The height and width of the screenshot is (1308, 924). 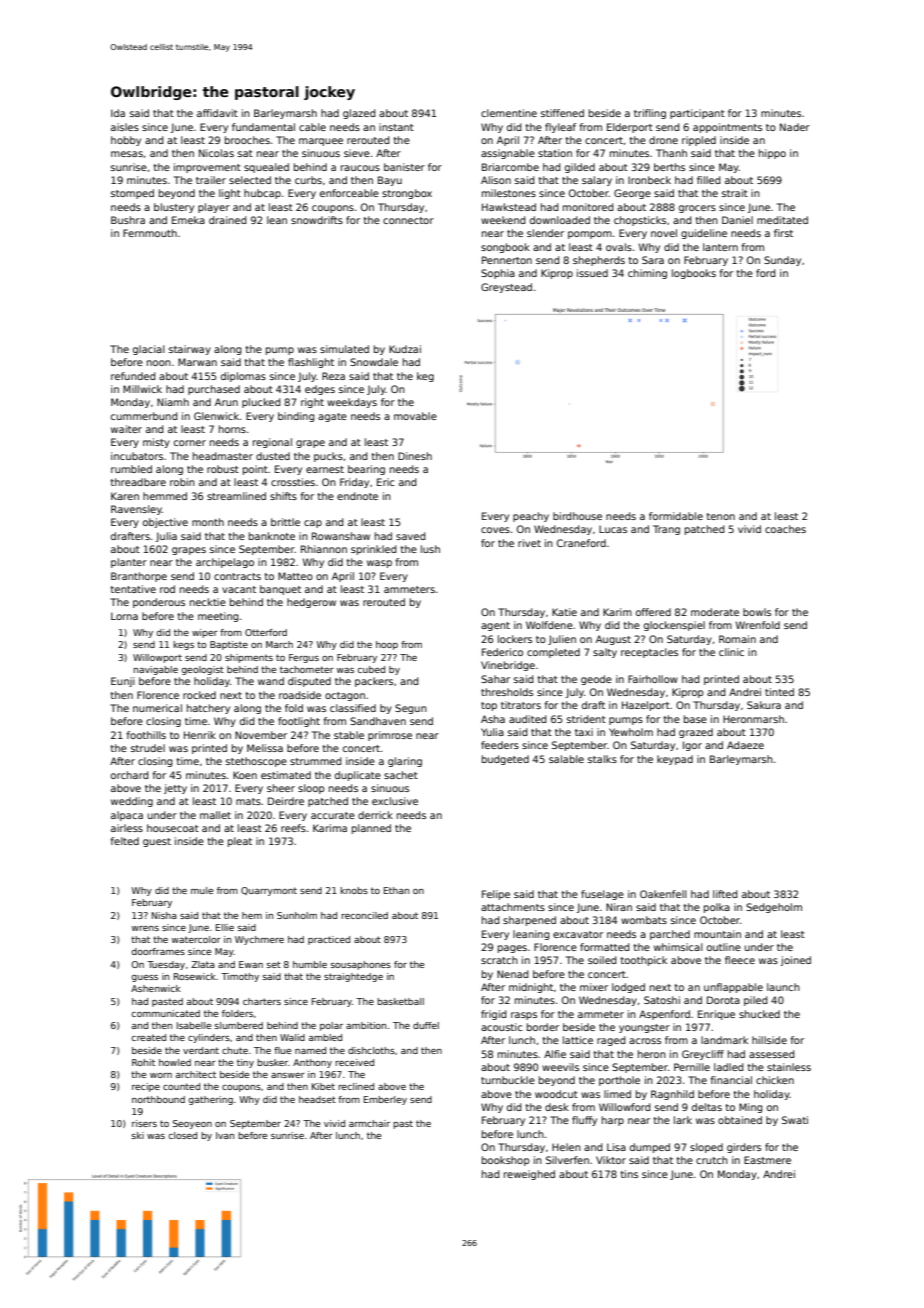 What do you see at coordinates (352, 403) in the screenshot?
I see `weekdays` at bounding box center [352, 403].
